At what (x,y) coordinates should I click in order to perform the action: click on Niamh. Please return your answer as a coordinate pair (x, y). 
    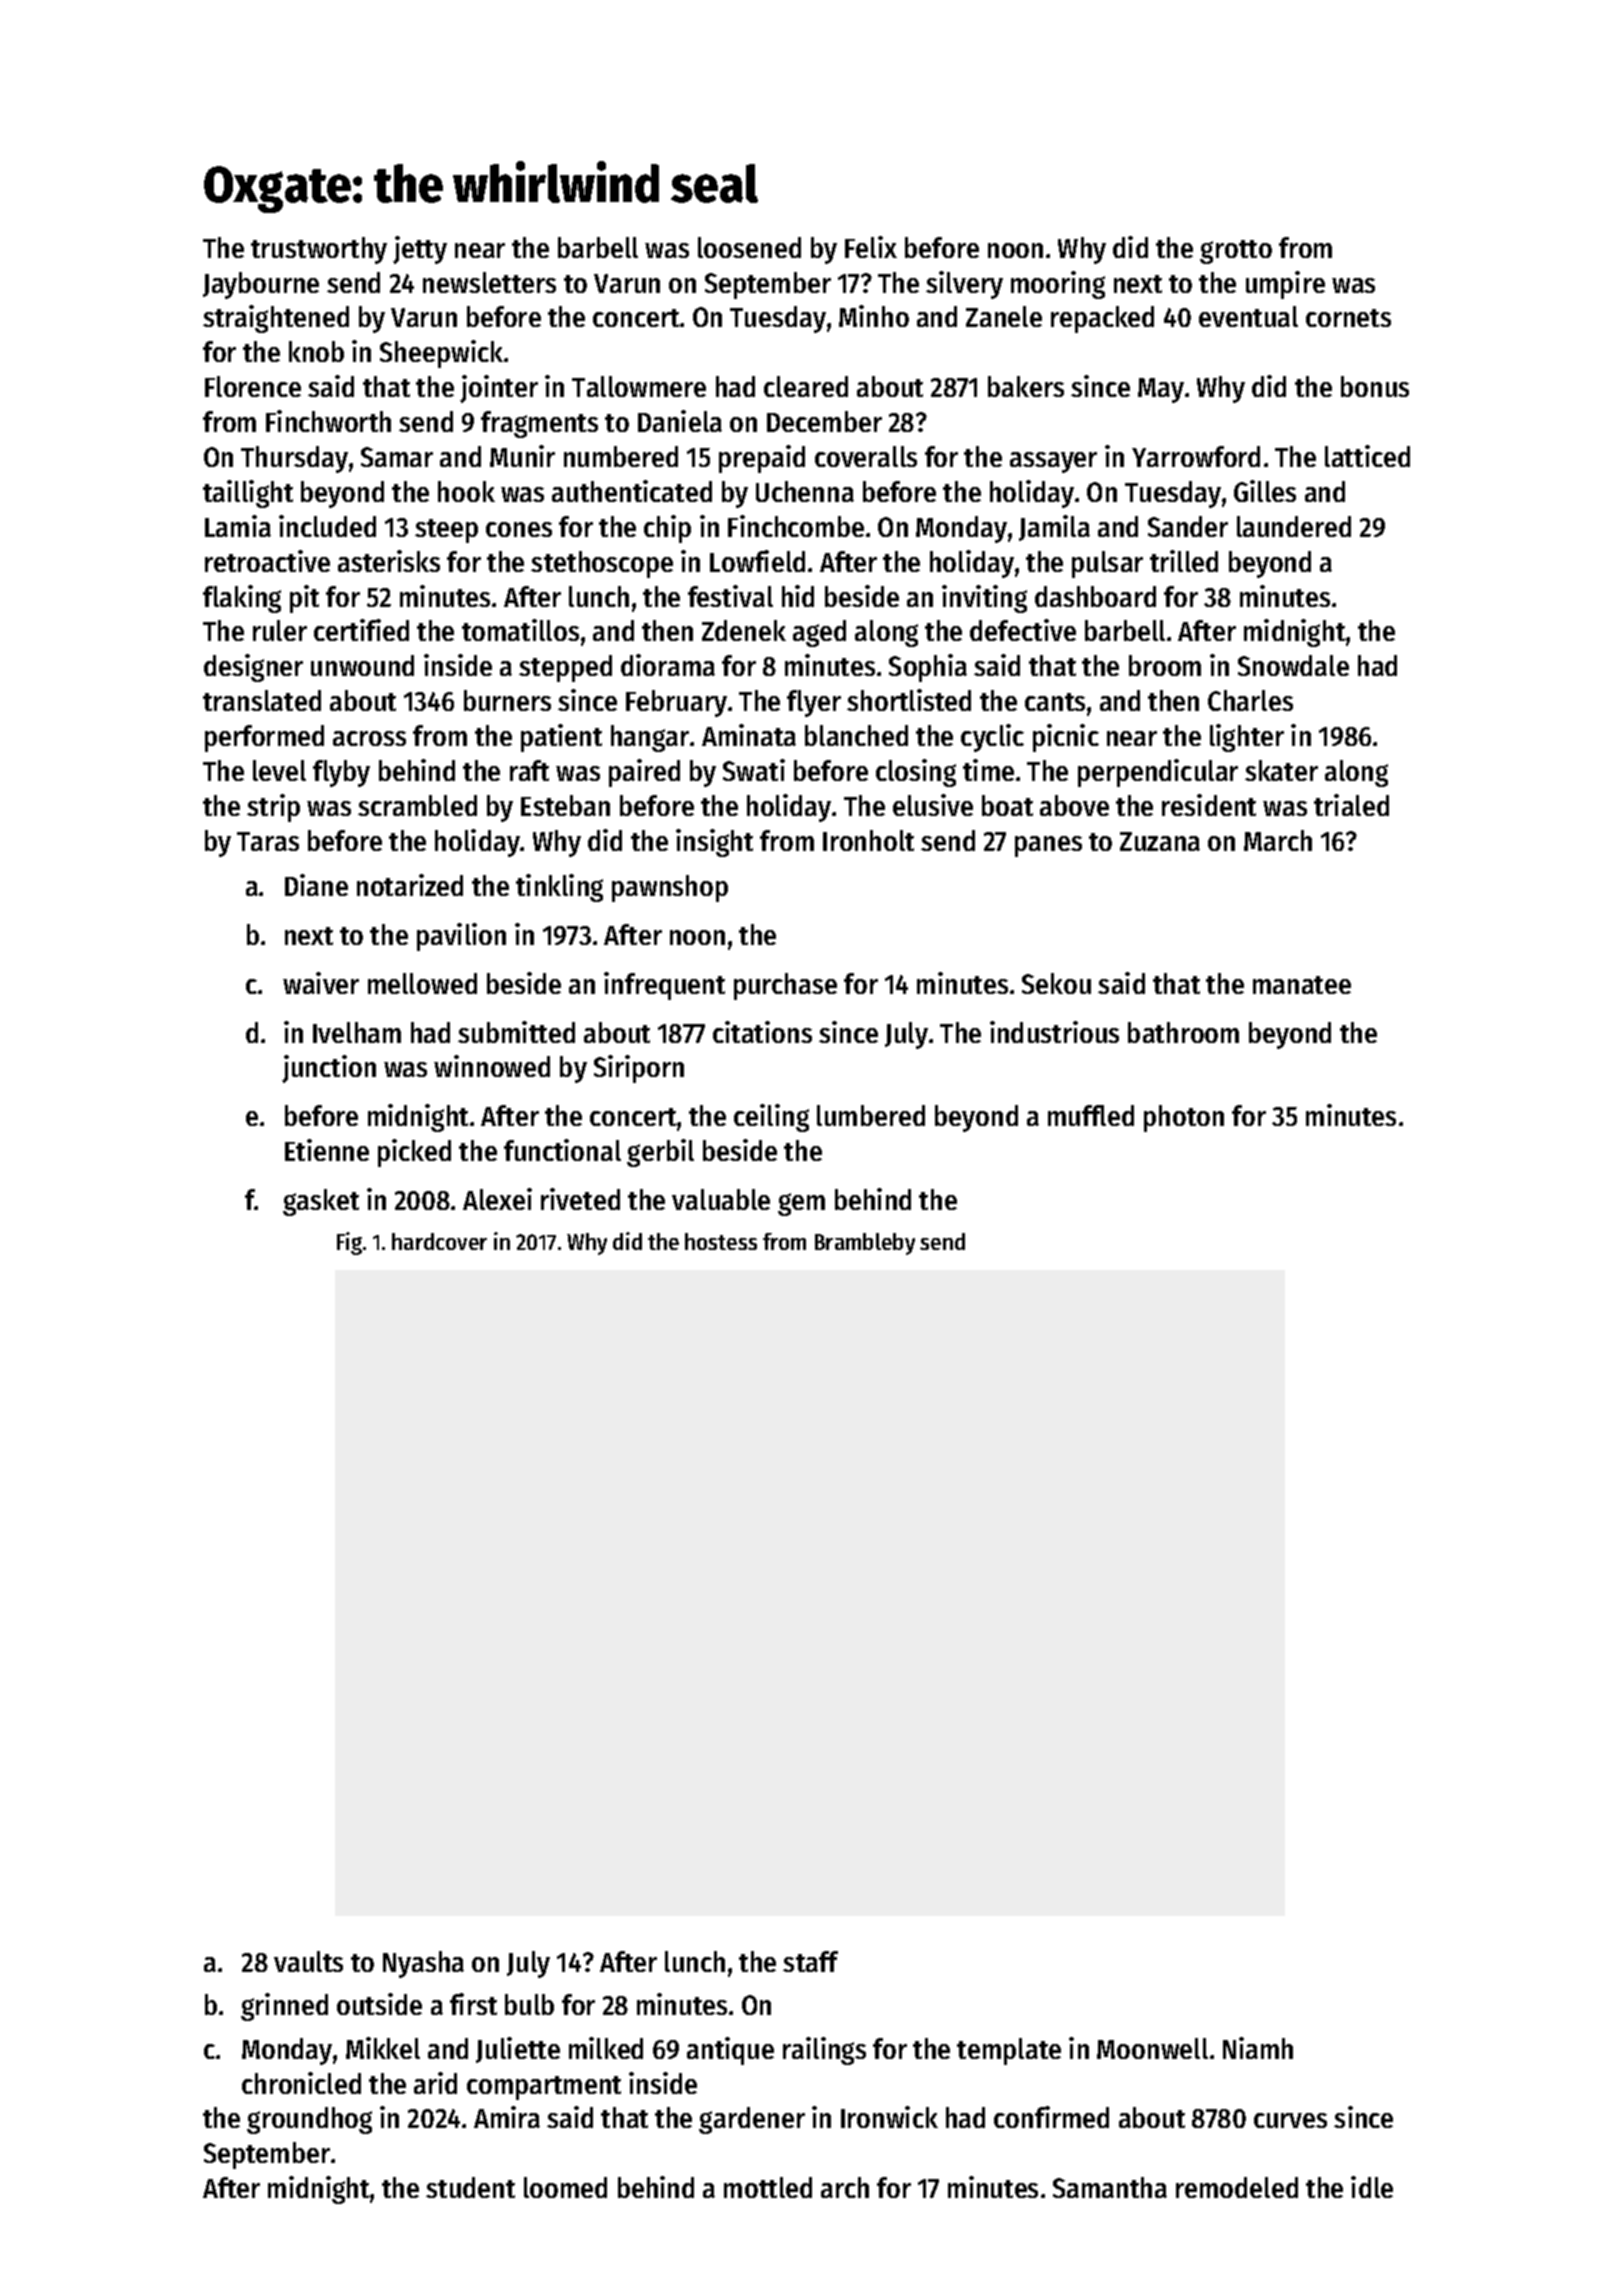
    Looking at the image, I should click on (1258, 2048).
